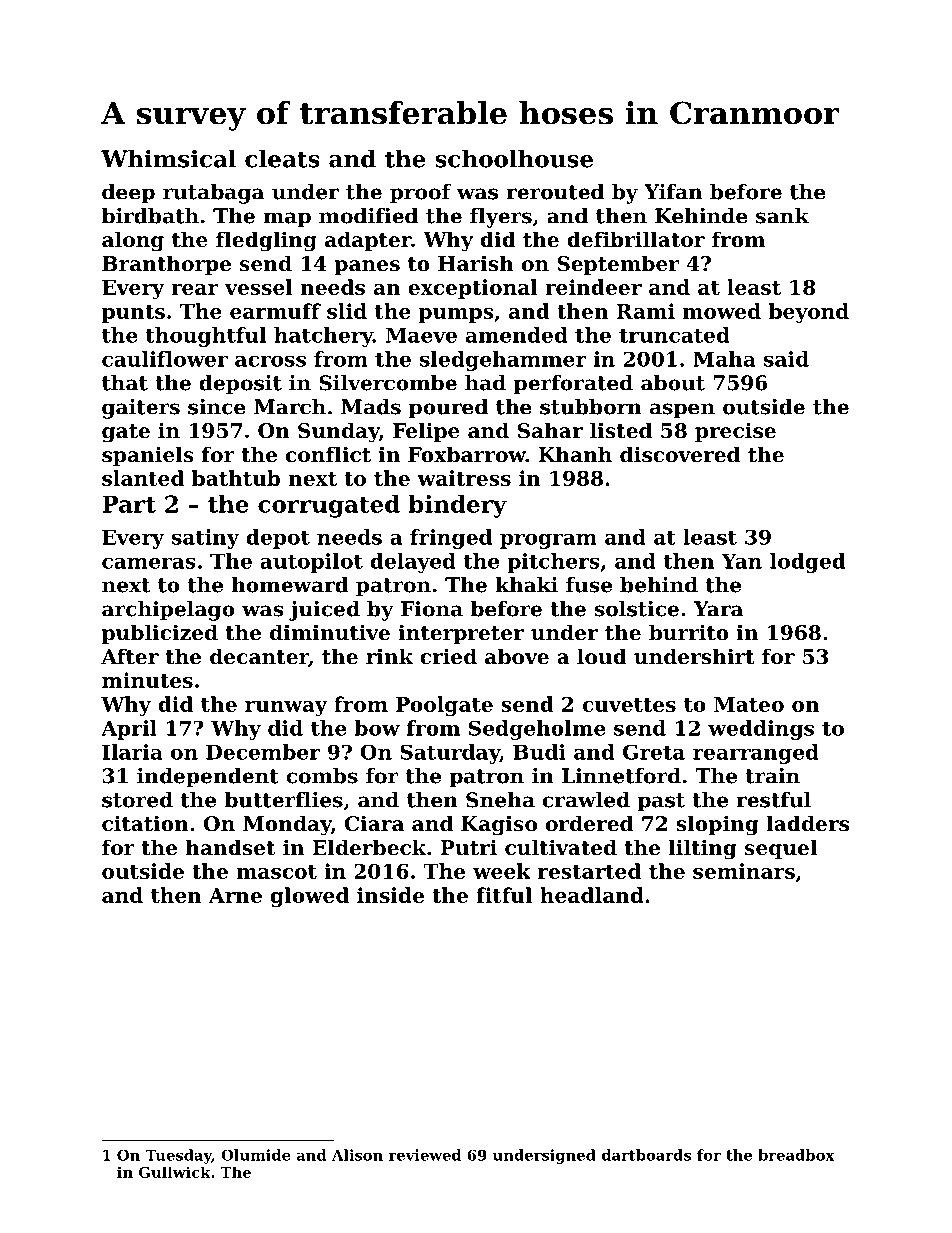 The height and width of the screenshot is (1233, 952). I want to click on Fiona, so click(432, 609).
